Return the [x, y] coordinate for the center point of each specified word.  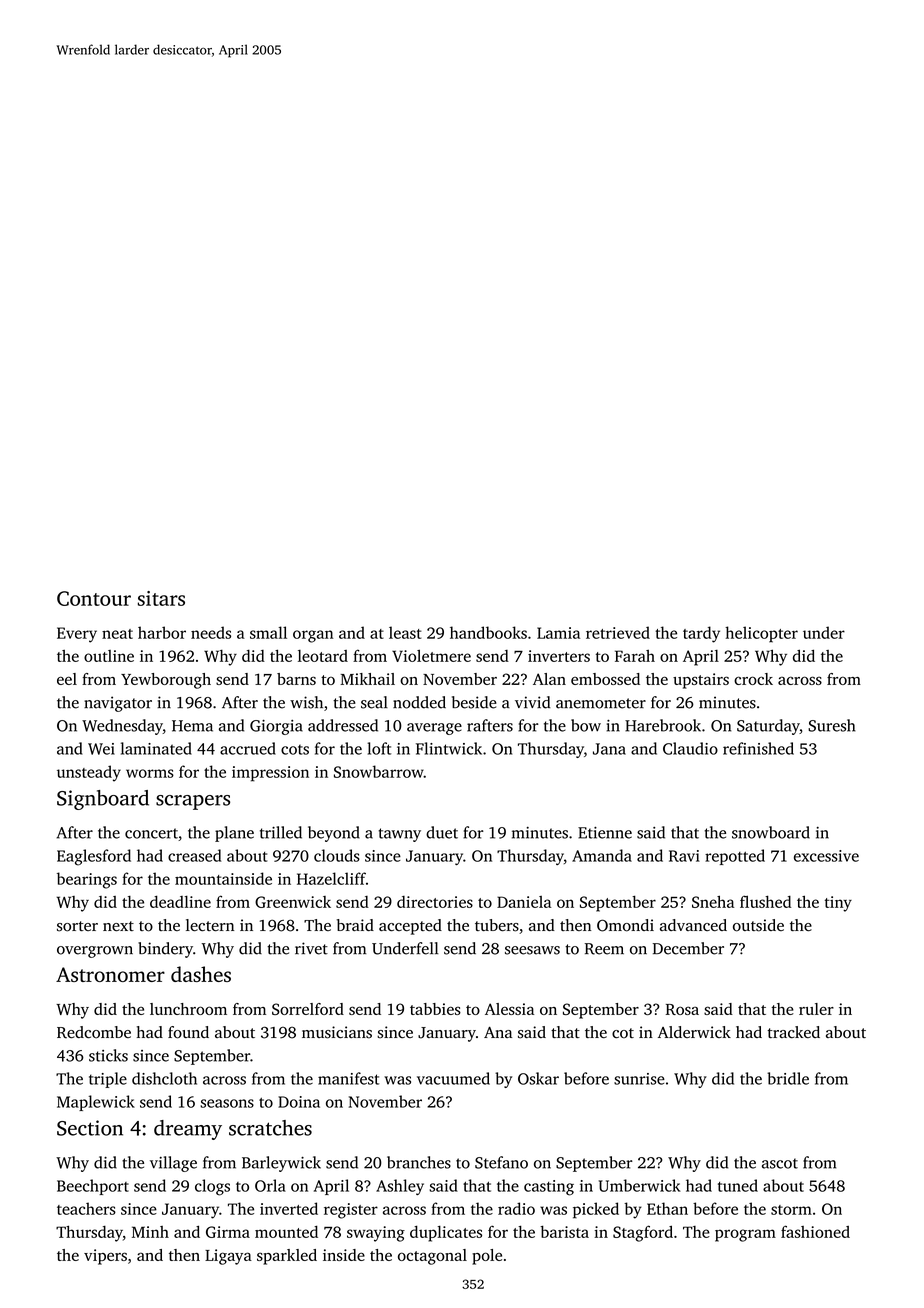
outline [109, 656]
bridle [788, 1078]
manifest [348, 1078]
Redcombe [94, 1032]
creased [194, 855]
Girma [228, 1232]
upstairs [701, 681]
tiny [838, 904]
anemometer [601, 703]
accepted [410, 927]
